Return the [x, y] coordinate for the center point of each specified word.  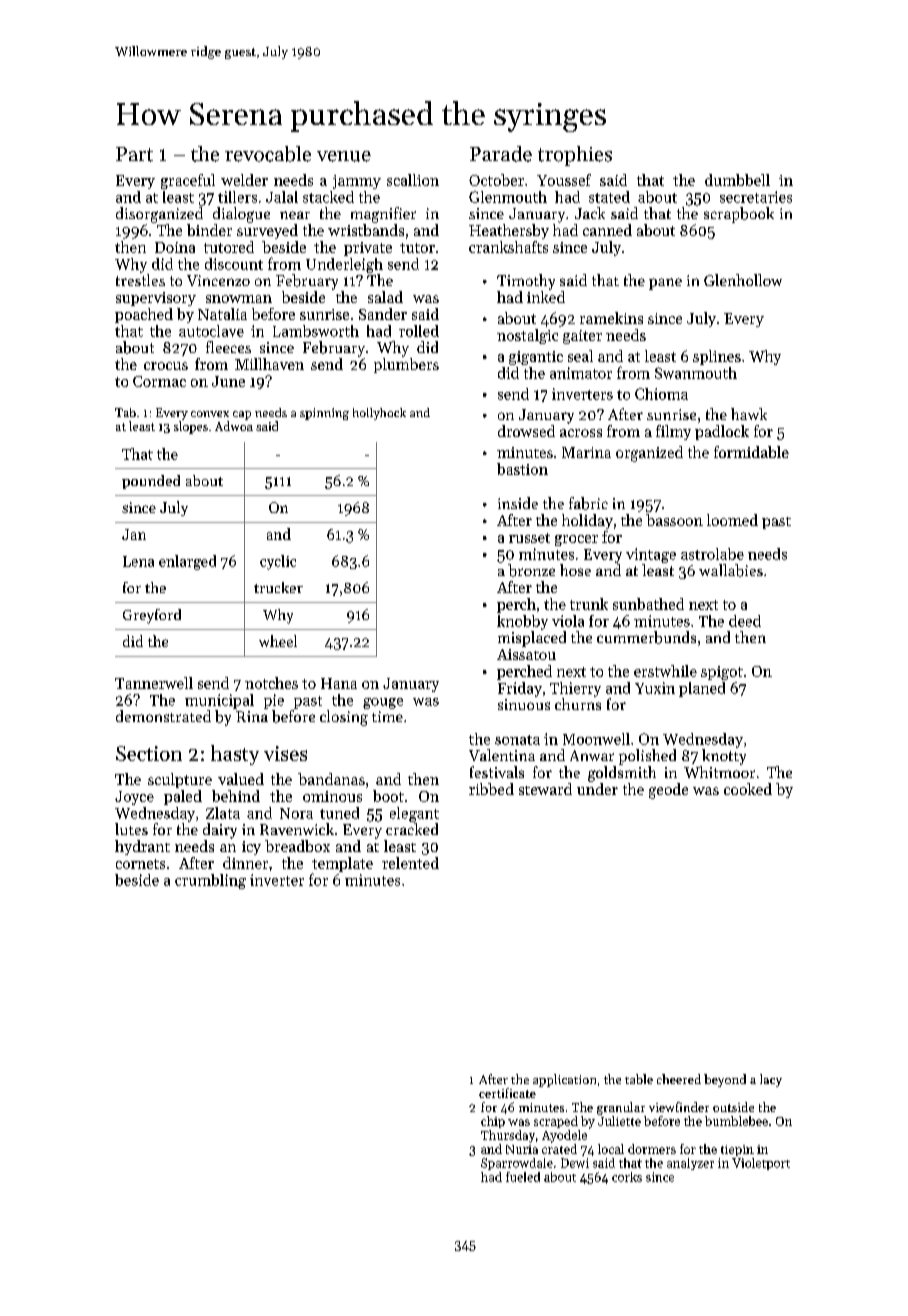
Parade [501, 154]
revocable [268, 154]
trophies [575, 156]
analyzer [690, 1164]
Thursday [508, 1136]
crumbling [210, 881]
